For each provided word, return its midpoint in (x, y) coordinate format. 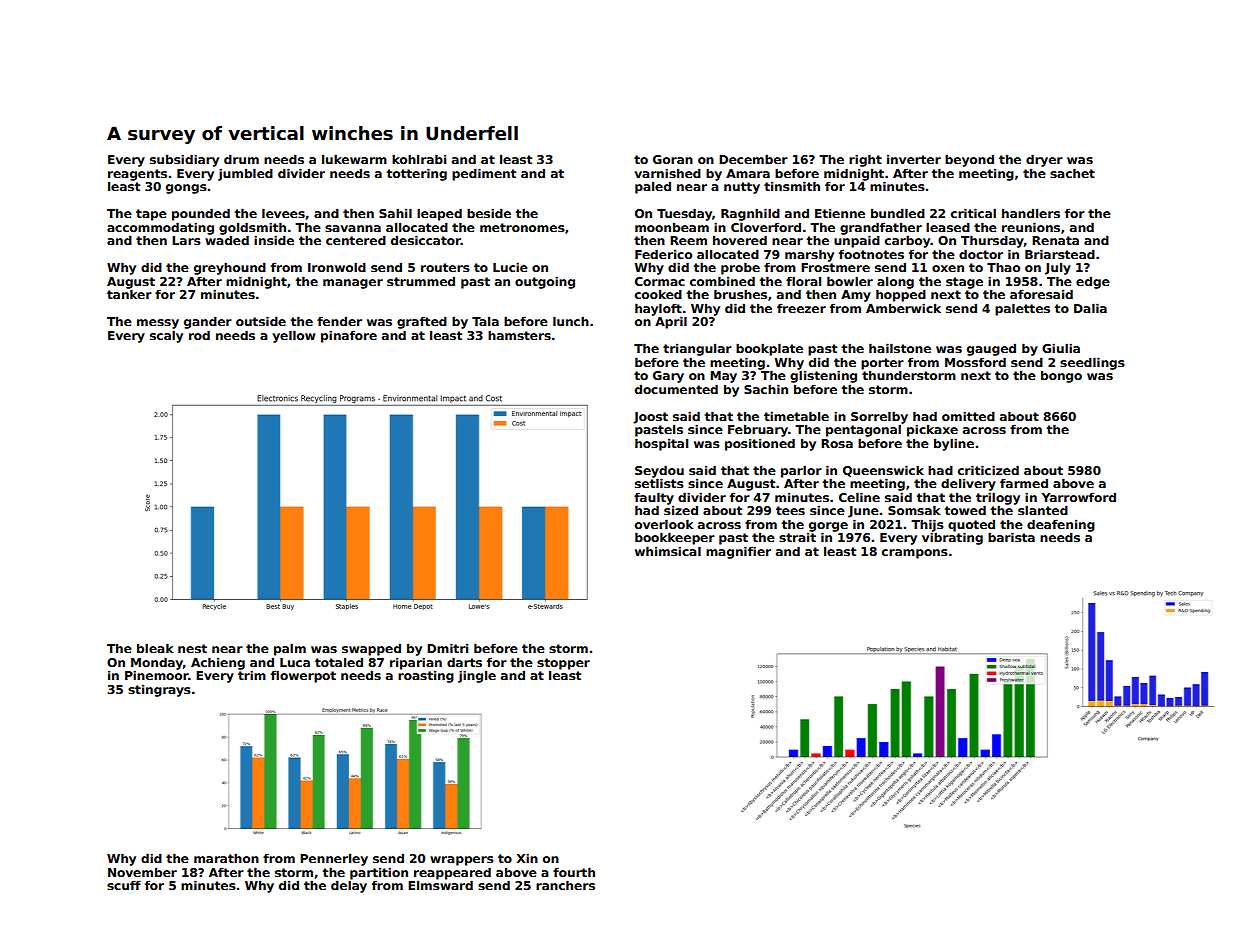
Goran (673, 159)
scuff (124, 885)
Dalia (1090, 308)
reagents (137, 175)
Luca (295, 662)
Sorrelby (879, 417)
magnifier (738, 552)
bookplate (769, 349)
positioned (760, 444)
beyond (969, 160)
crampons (915, 554)
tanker (129, 294)
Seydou (659, 471)
